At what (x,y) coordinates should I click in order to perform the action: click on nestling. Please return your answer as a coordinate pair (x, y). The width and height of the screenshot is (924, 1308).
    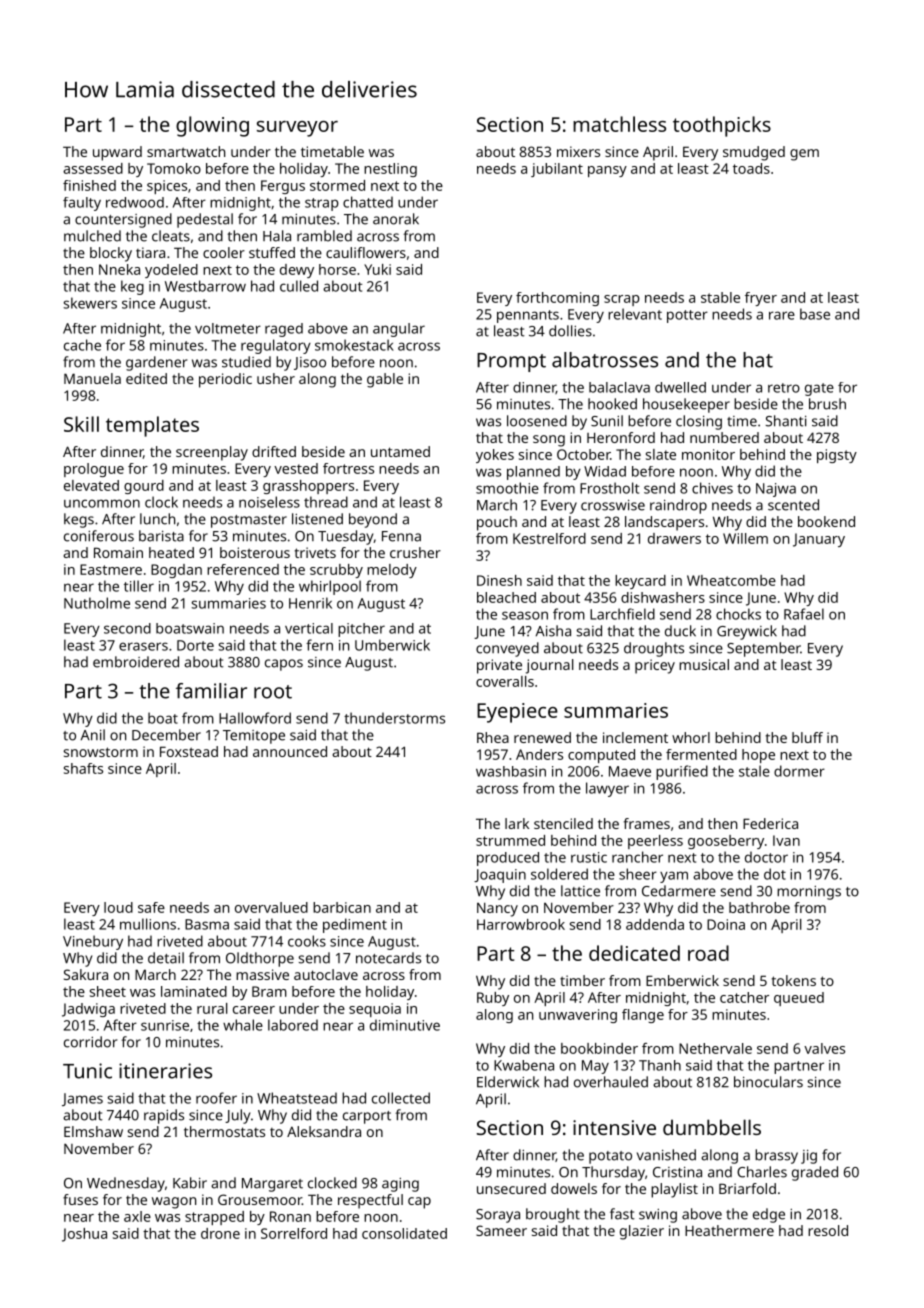
    Looking at the image, I should click on (390, 170).
